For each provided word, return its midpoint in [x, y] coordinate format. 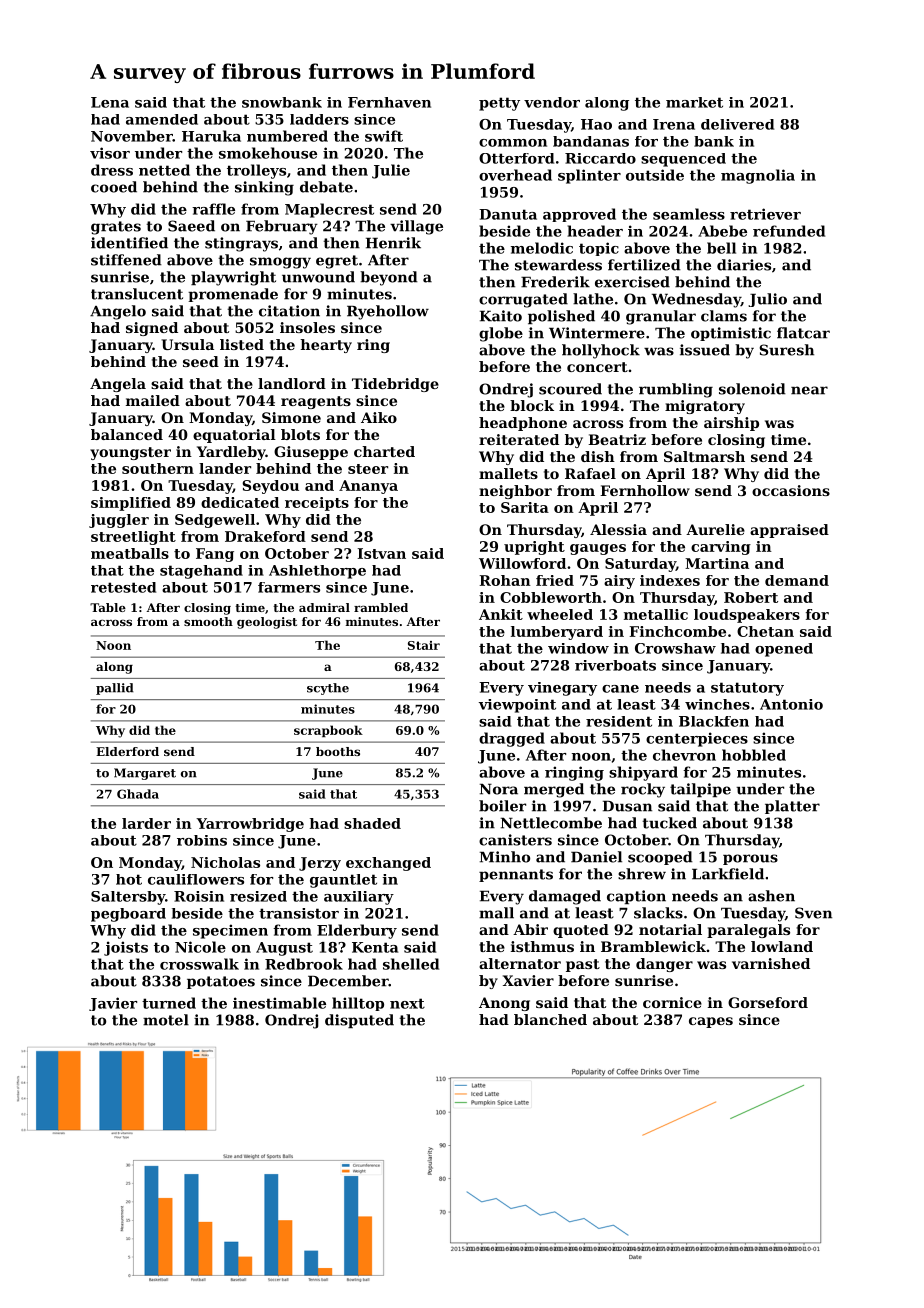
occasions [791, 490]
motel [166, 1020]
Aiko [379, 417]
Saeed [191, 226]
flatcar [803, 333]
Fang [215, 555]
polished [561, 317]
